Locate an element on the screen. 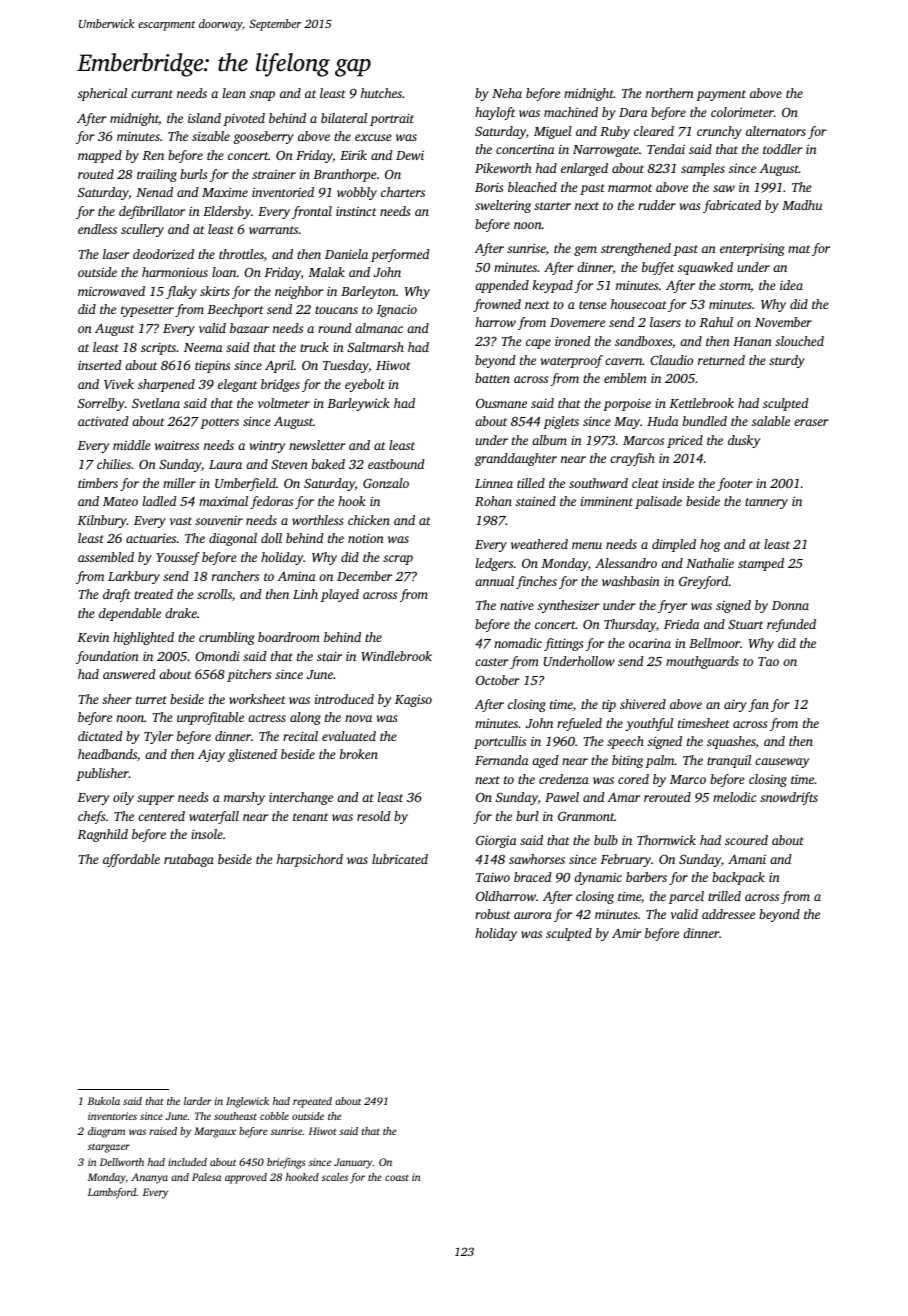 The height and width of the screenshot is (1316, 908). Nenad is located at coordinates (154, 192).
